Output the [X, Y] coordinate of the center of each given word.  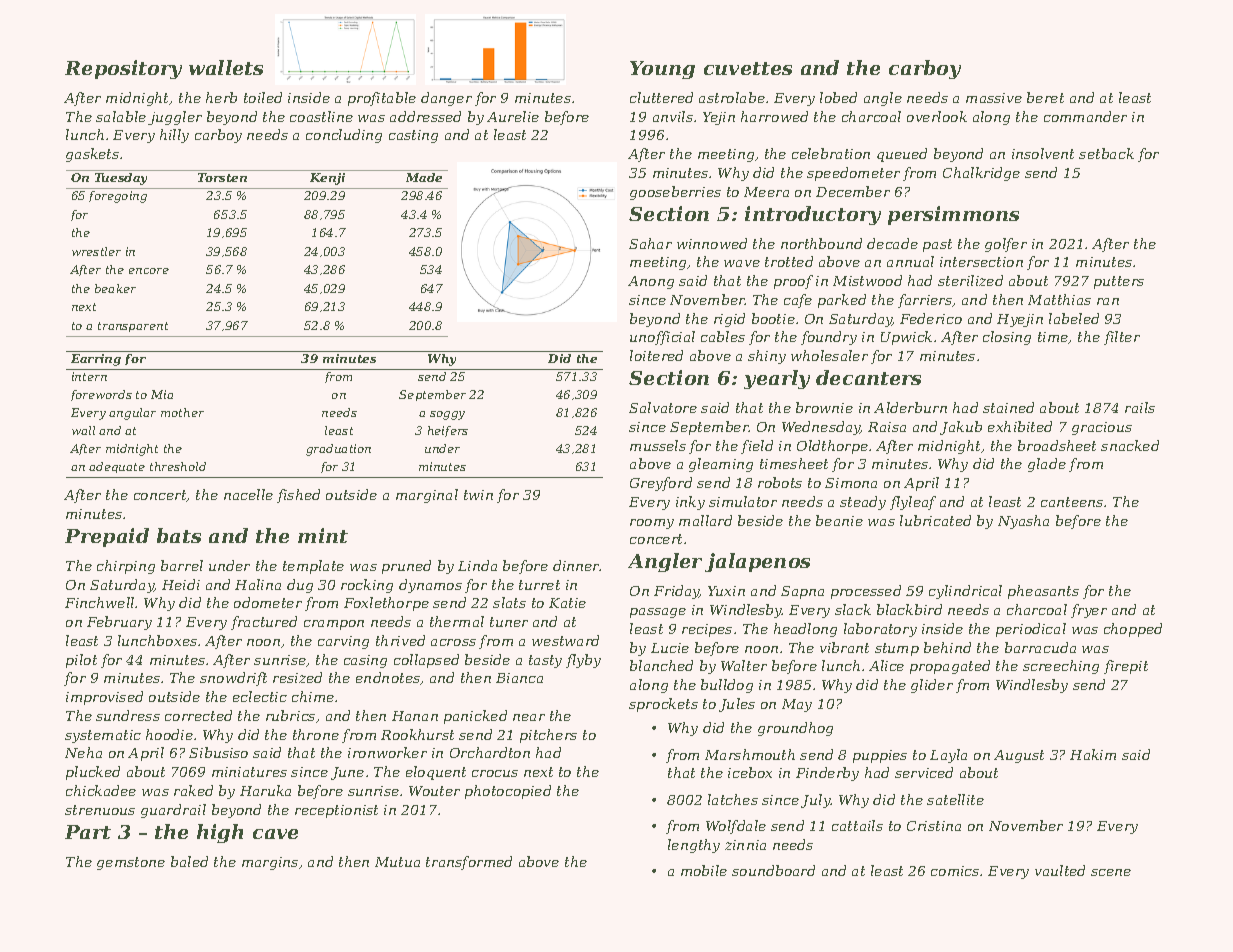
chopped [1133, 630]
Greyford [661, 484]
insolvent [1043, 153]
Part [88, 832]
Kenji [327, 179]
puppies [880, 756]
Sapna [802, 592]
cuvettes [748, 68]
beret [1045, 97]
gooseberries [675, 193]
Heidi [181, 584]
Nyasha [1023, 522]
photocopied [508, 792]
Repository [123, 69]
